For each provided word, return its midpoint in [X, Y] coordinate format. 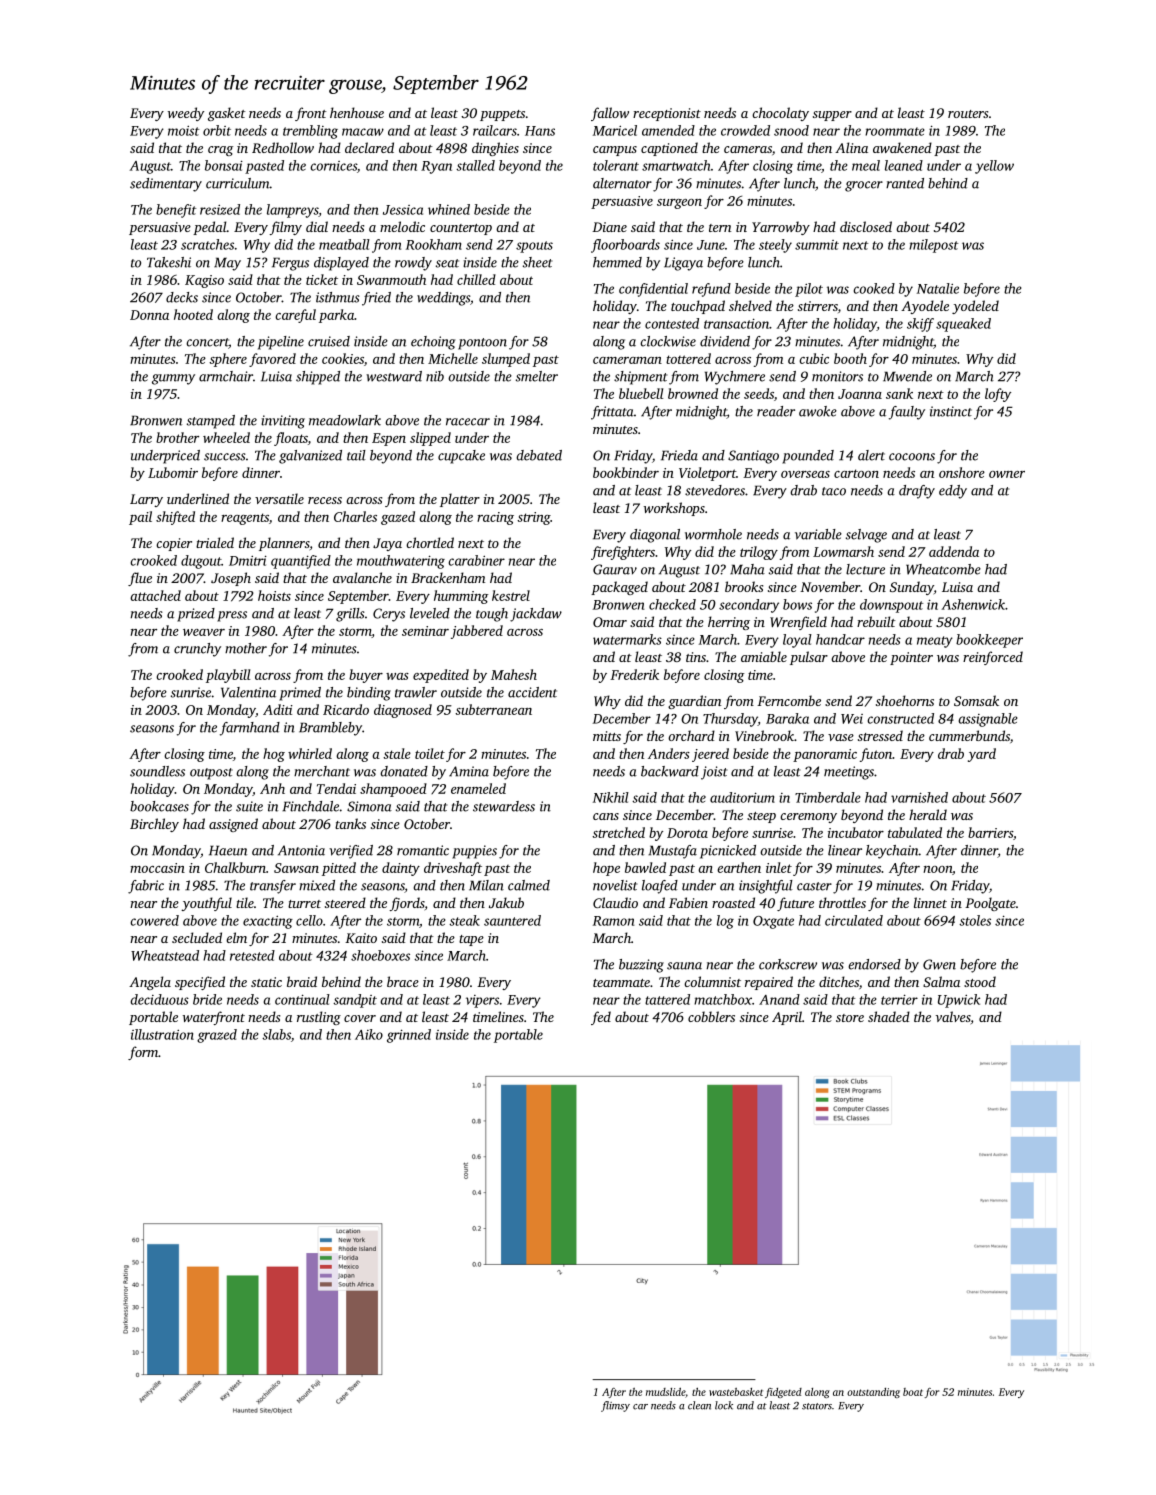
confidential [653, 290]
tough [492, 615]
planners [284, 544]
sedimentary [166, 185]
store [850, 1018]
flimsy [615, 1406]
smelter [537, 376]
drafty [917, 492]
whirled [310, 753]
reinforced [993, 658]
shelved [750, 305]
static [266, 982]
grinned [409, 1036]
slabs [276, 1034]
